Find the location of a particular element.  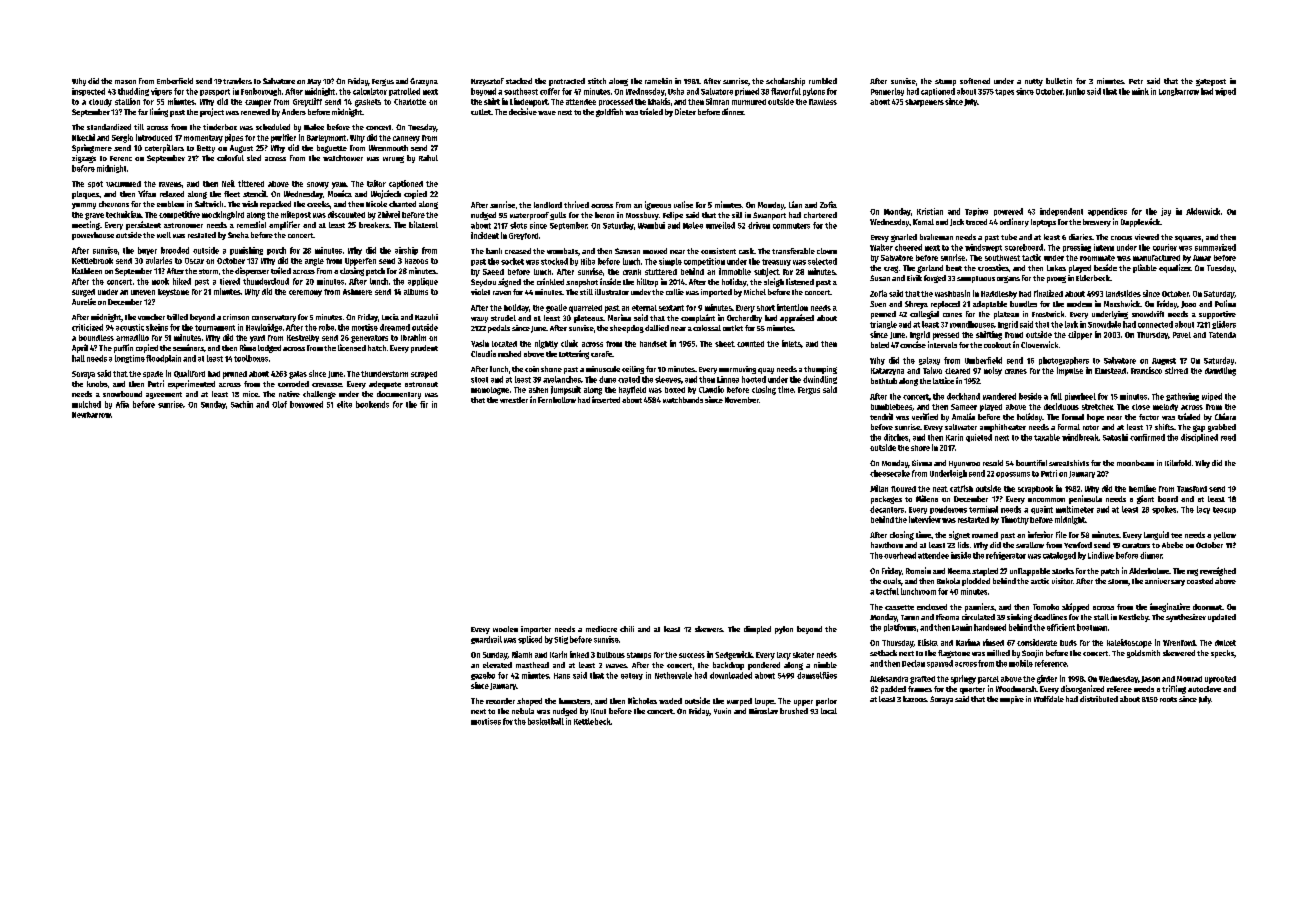

May is located at coordinates (314, 82).
